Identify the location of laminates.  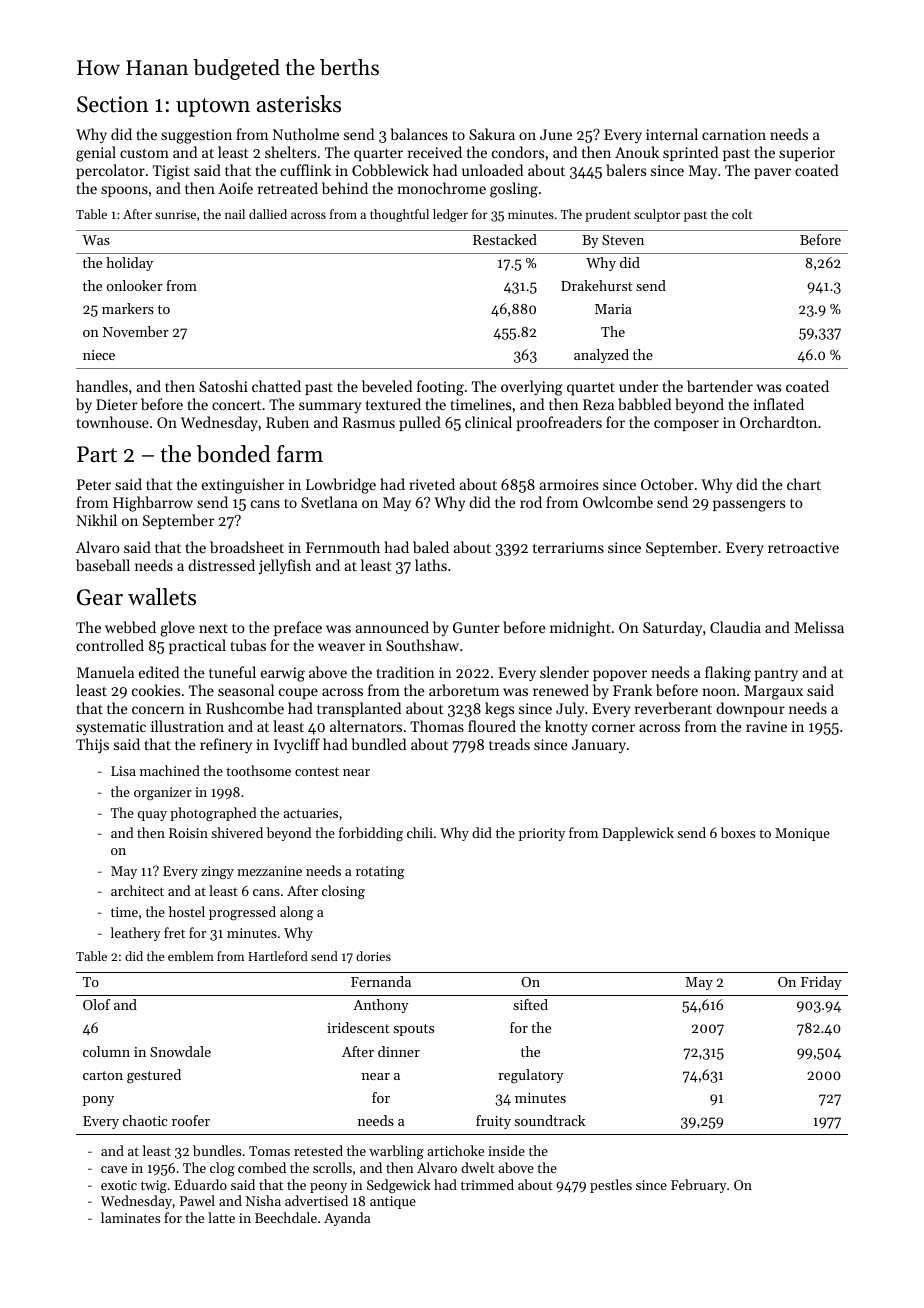
(130, 1217).
